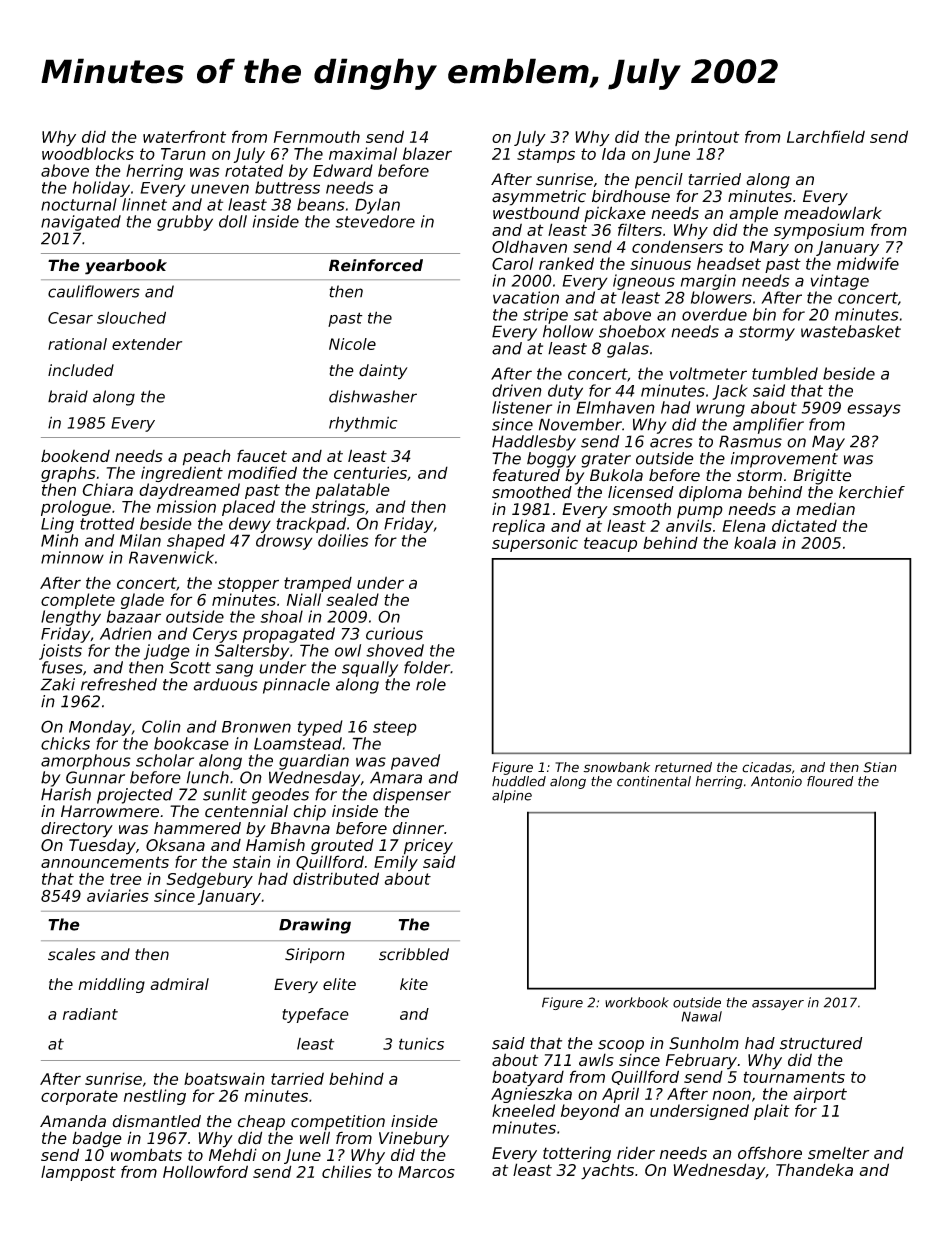 This screenshot has width=952, height=1233. Describe the element at coordinates (60, 652) in the screenshot. I see `joists` at that location.
